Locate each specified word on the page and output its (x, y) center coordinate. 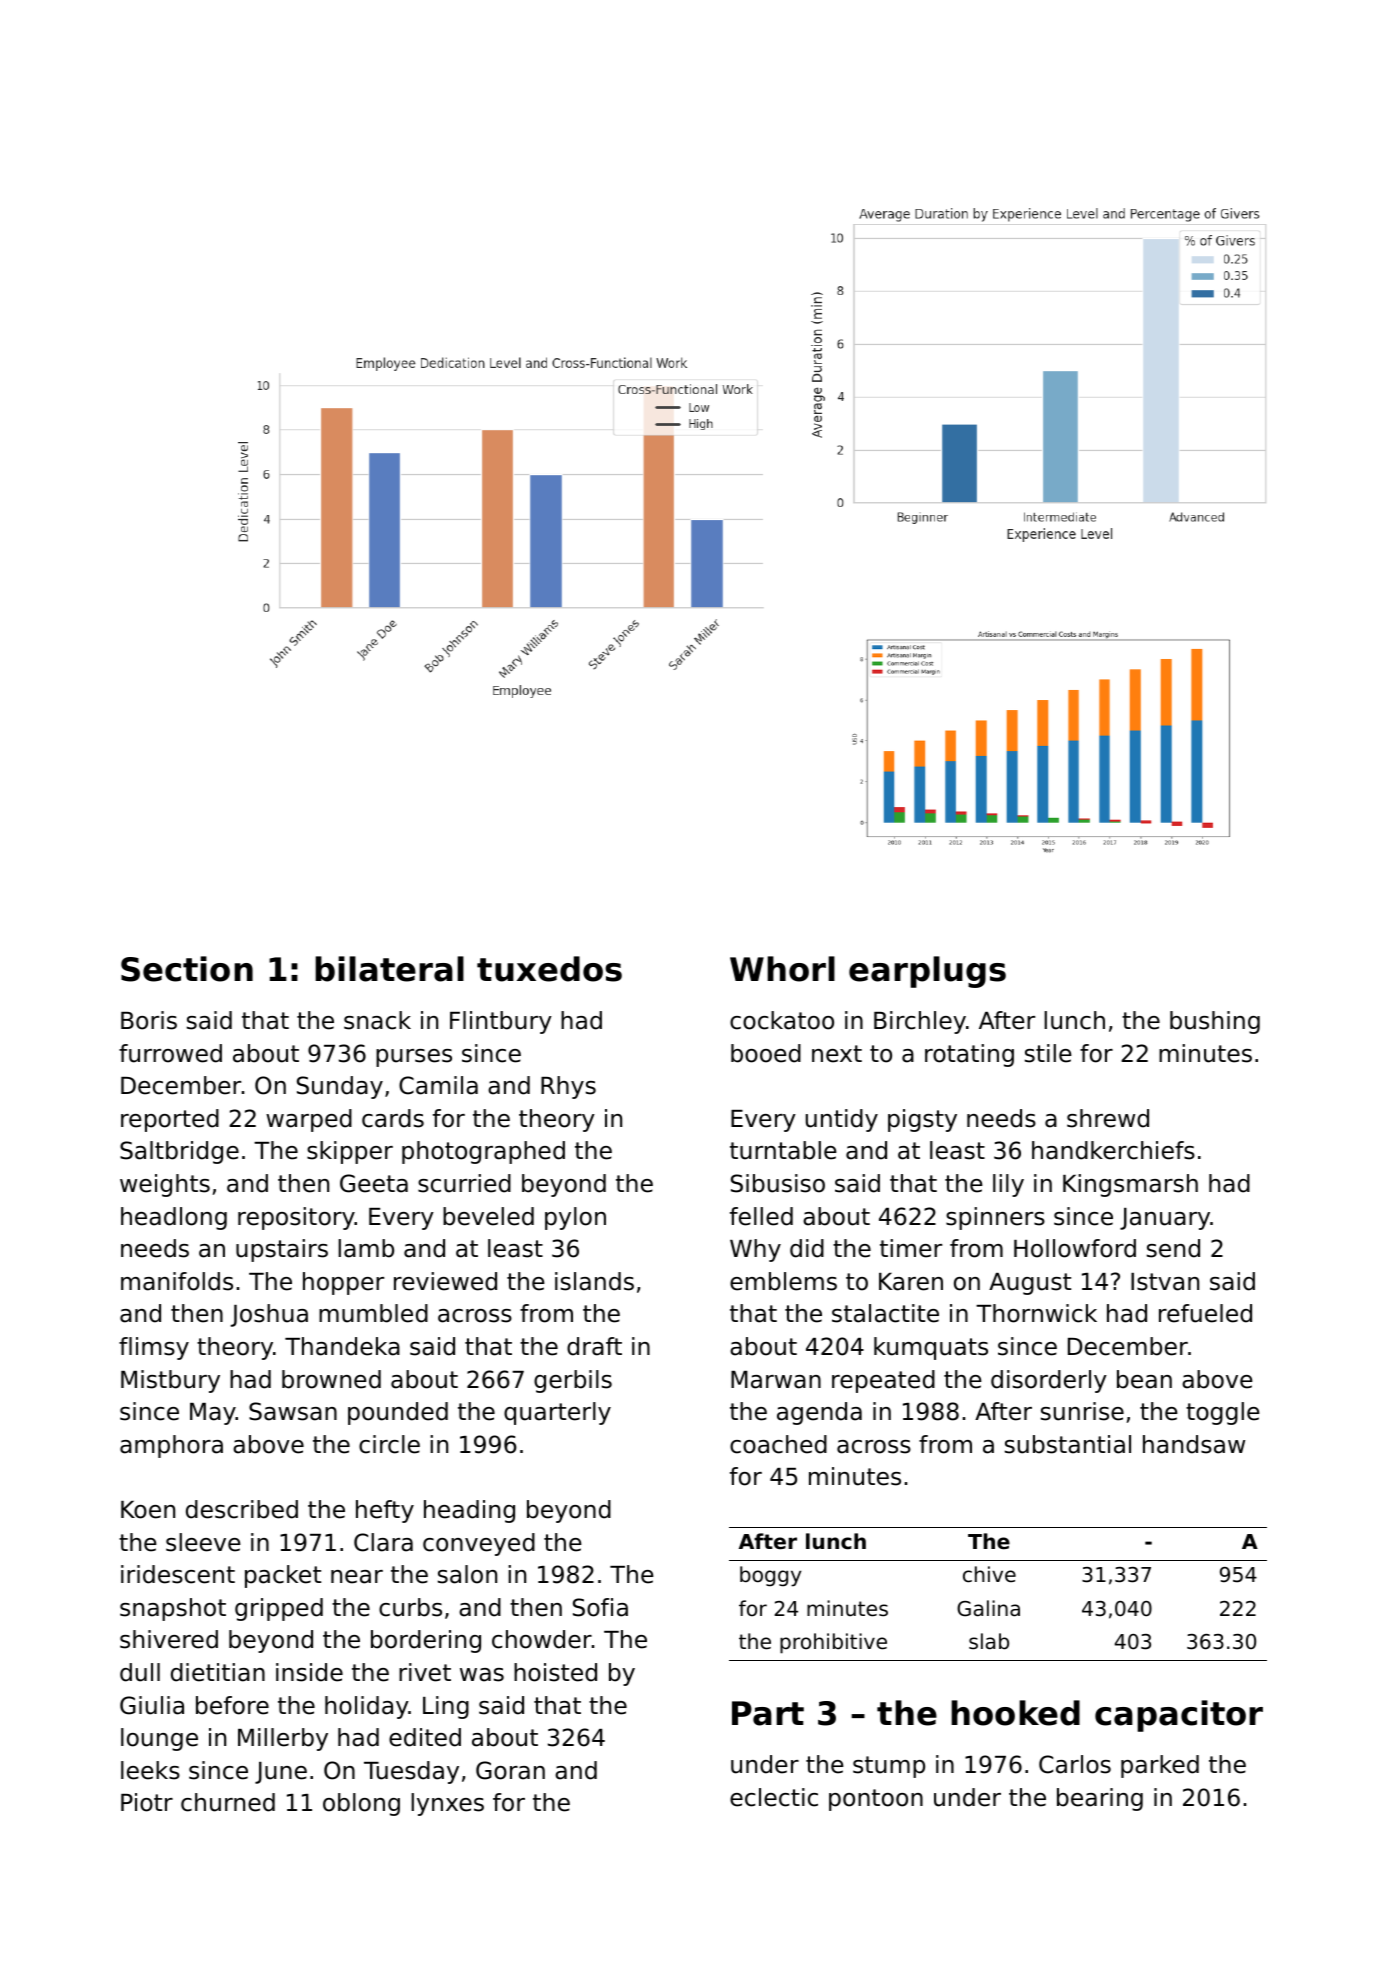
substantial (1068, 1444)
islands (594, 1281)
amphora (171, 1446)
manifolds (177, 1281)
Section (187, 969)
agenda (819, 1413)
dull (140, 1672)
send (1173, 1248)
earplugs (927, 972)
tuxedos (549, 969)
